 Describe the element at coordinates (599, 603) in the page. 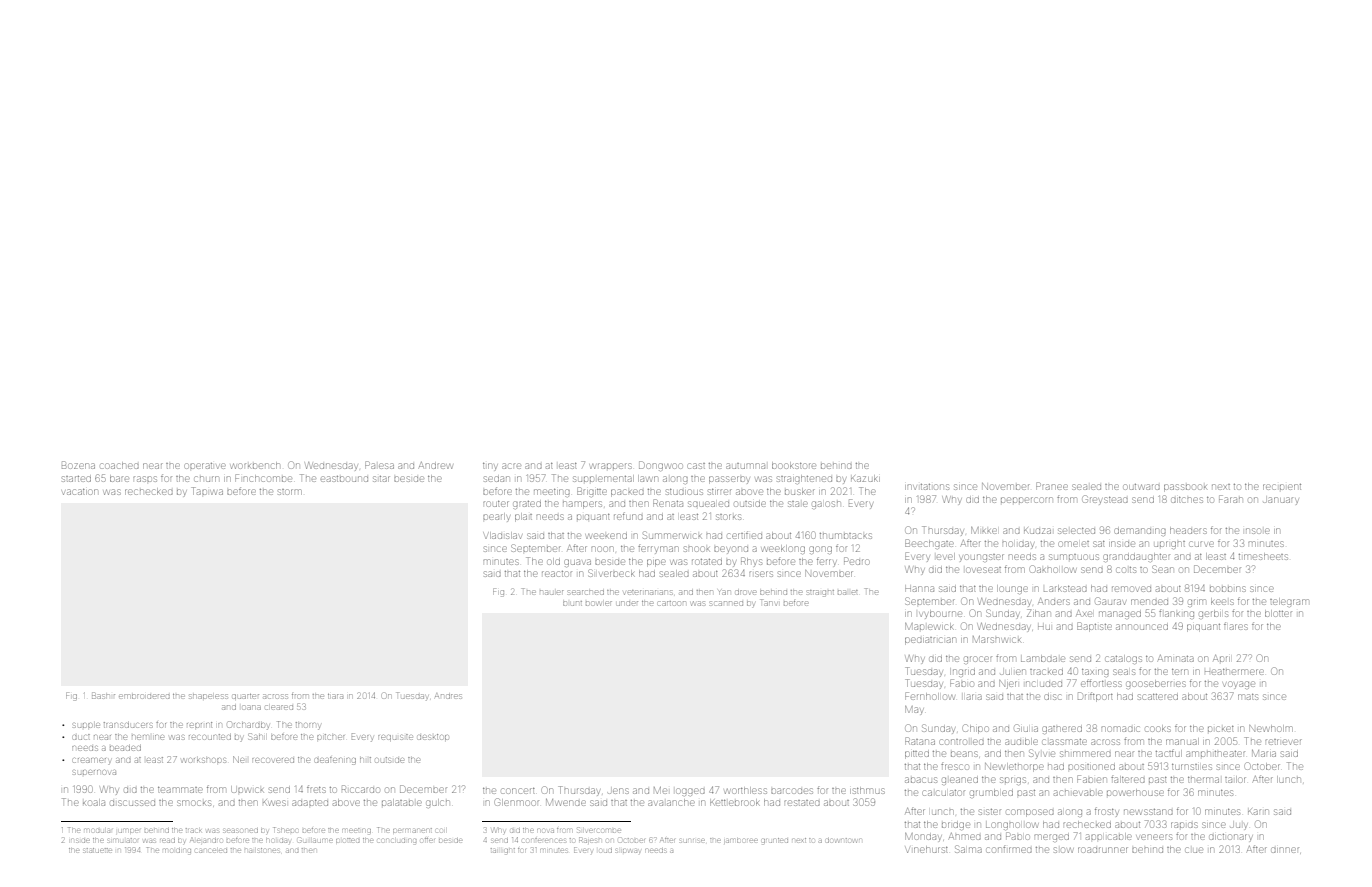

I see `bowler` at that location.
